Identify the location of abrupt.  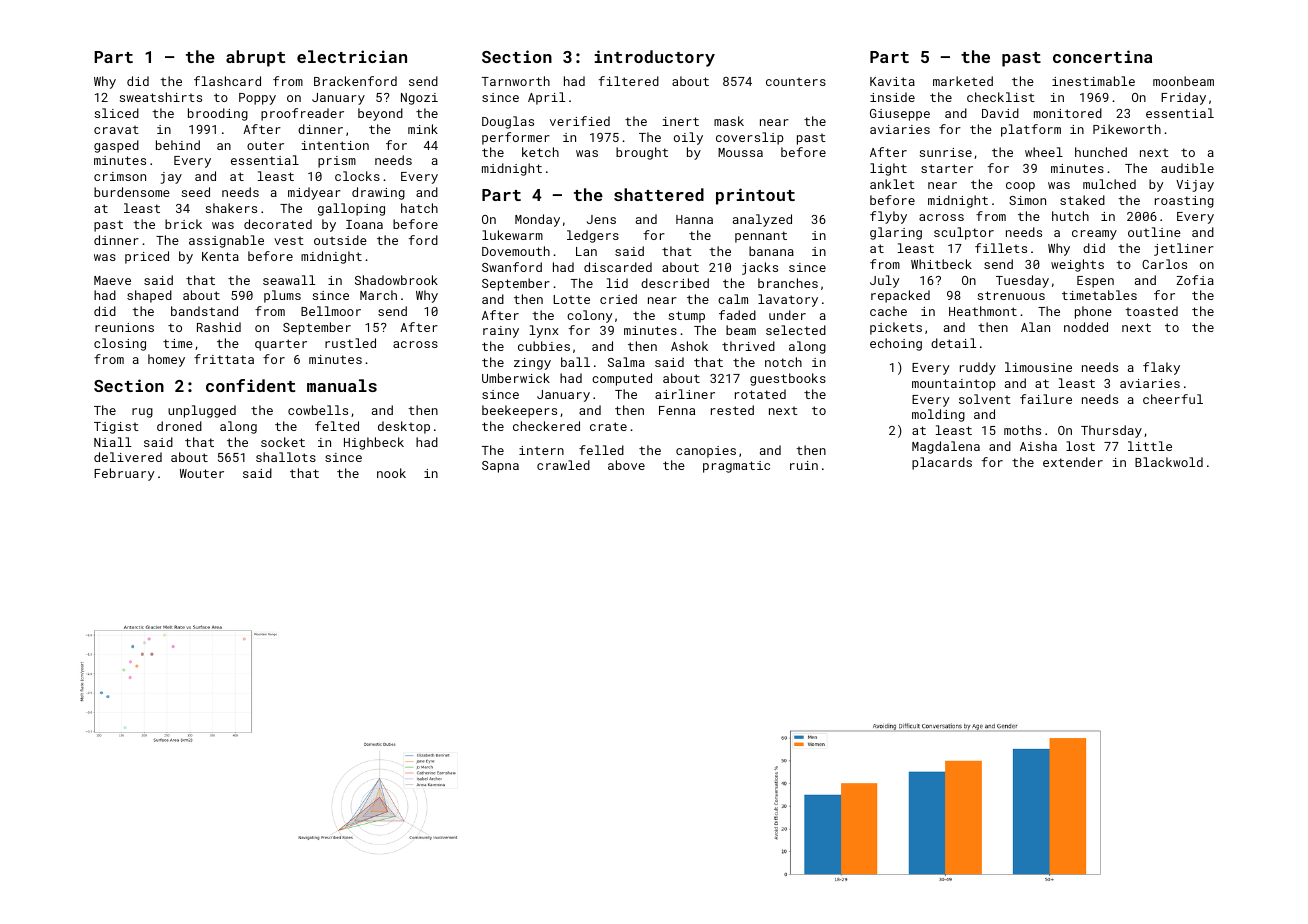
(255, 58).
